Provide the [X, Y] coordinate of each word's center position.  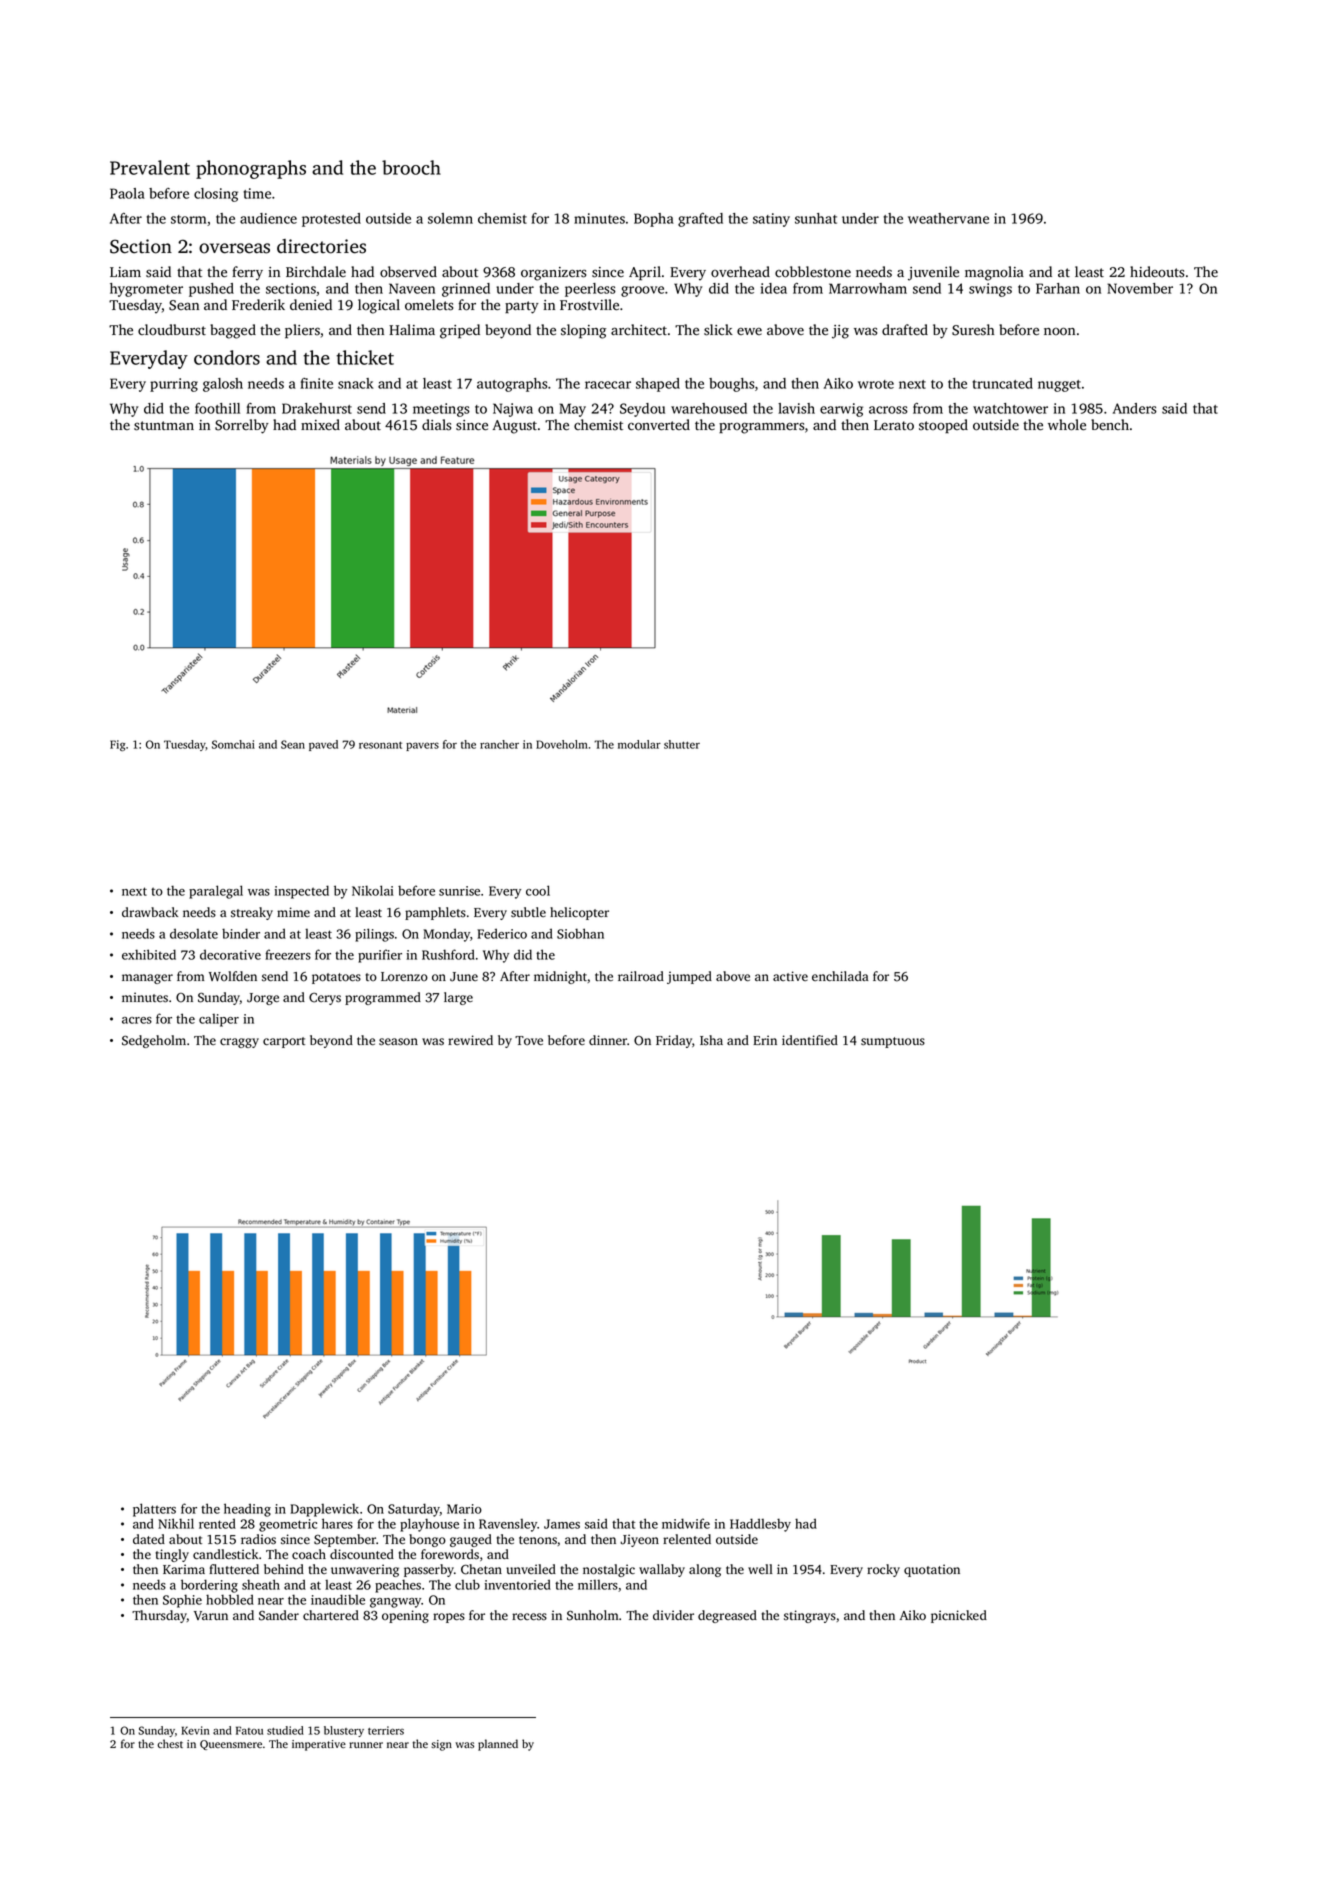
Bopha [654, 220]
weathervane [948, 218]
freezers [288, 954]
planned [498, 1745]
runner [366, 1745]
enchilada [840, 976]
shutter [682, 744]
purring [174, 385]
